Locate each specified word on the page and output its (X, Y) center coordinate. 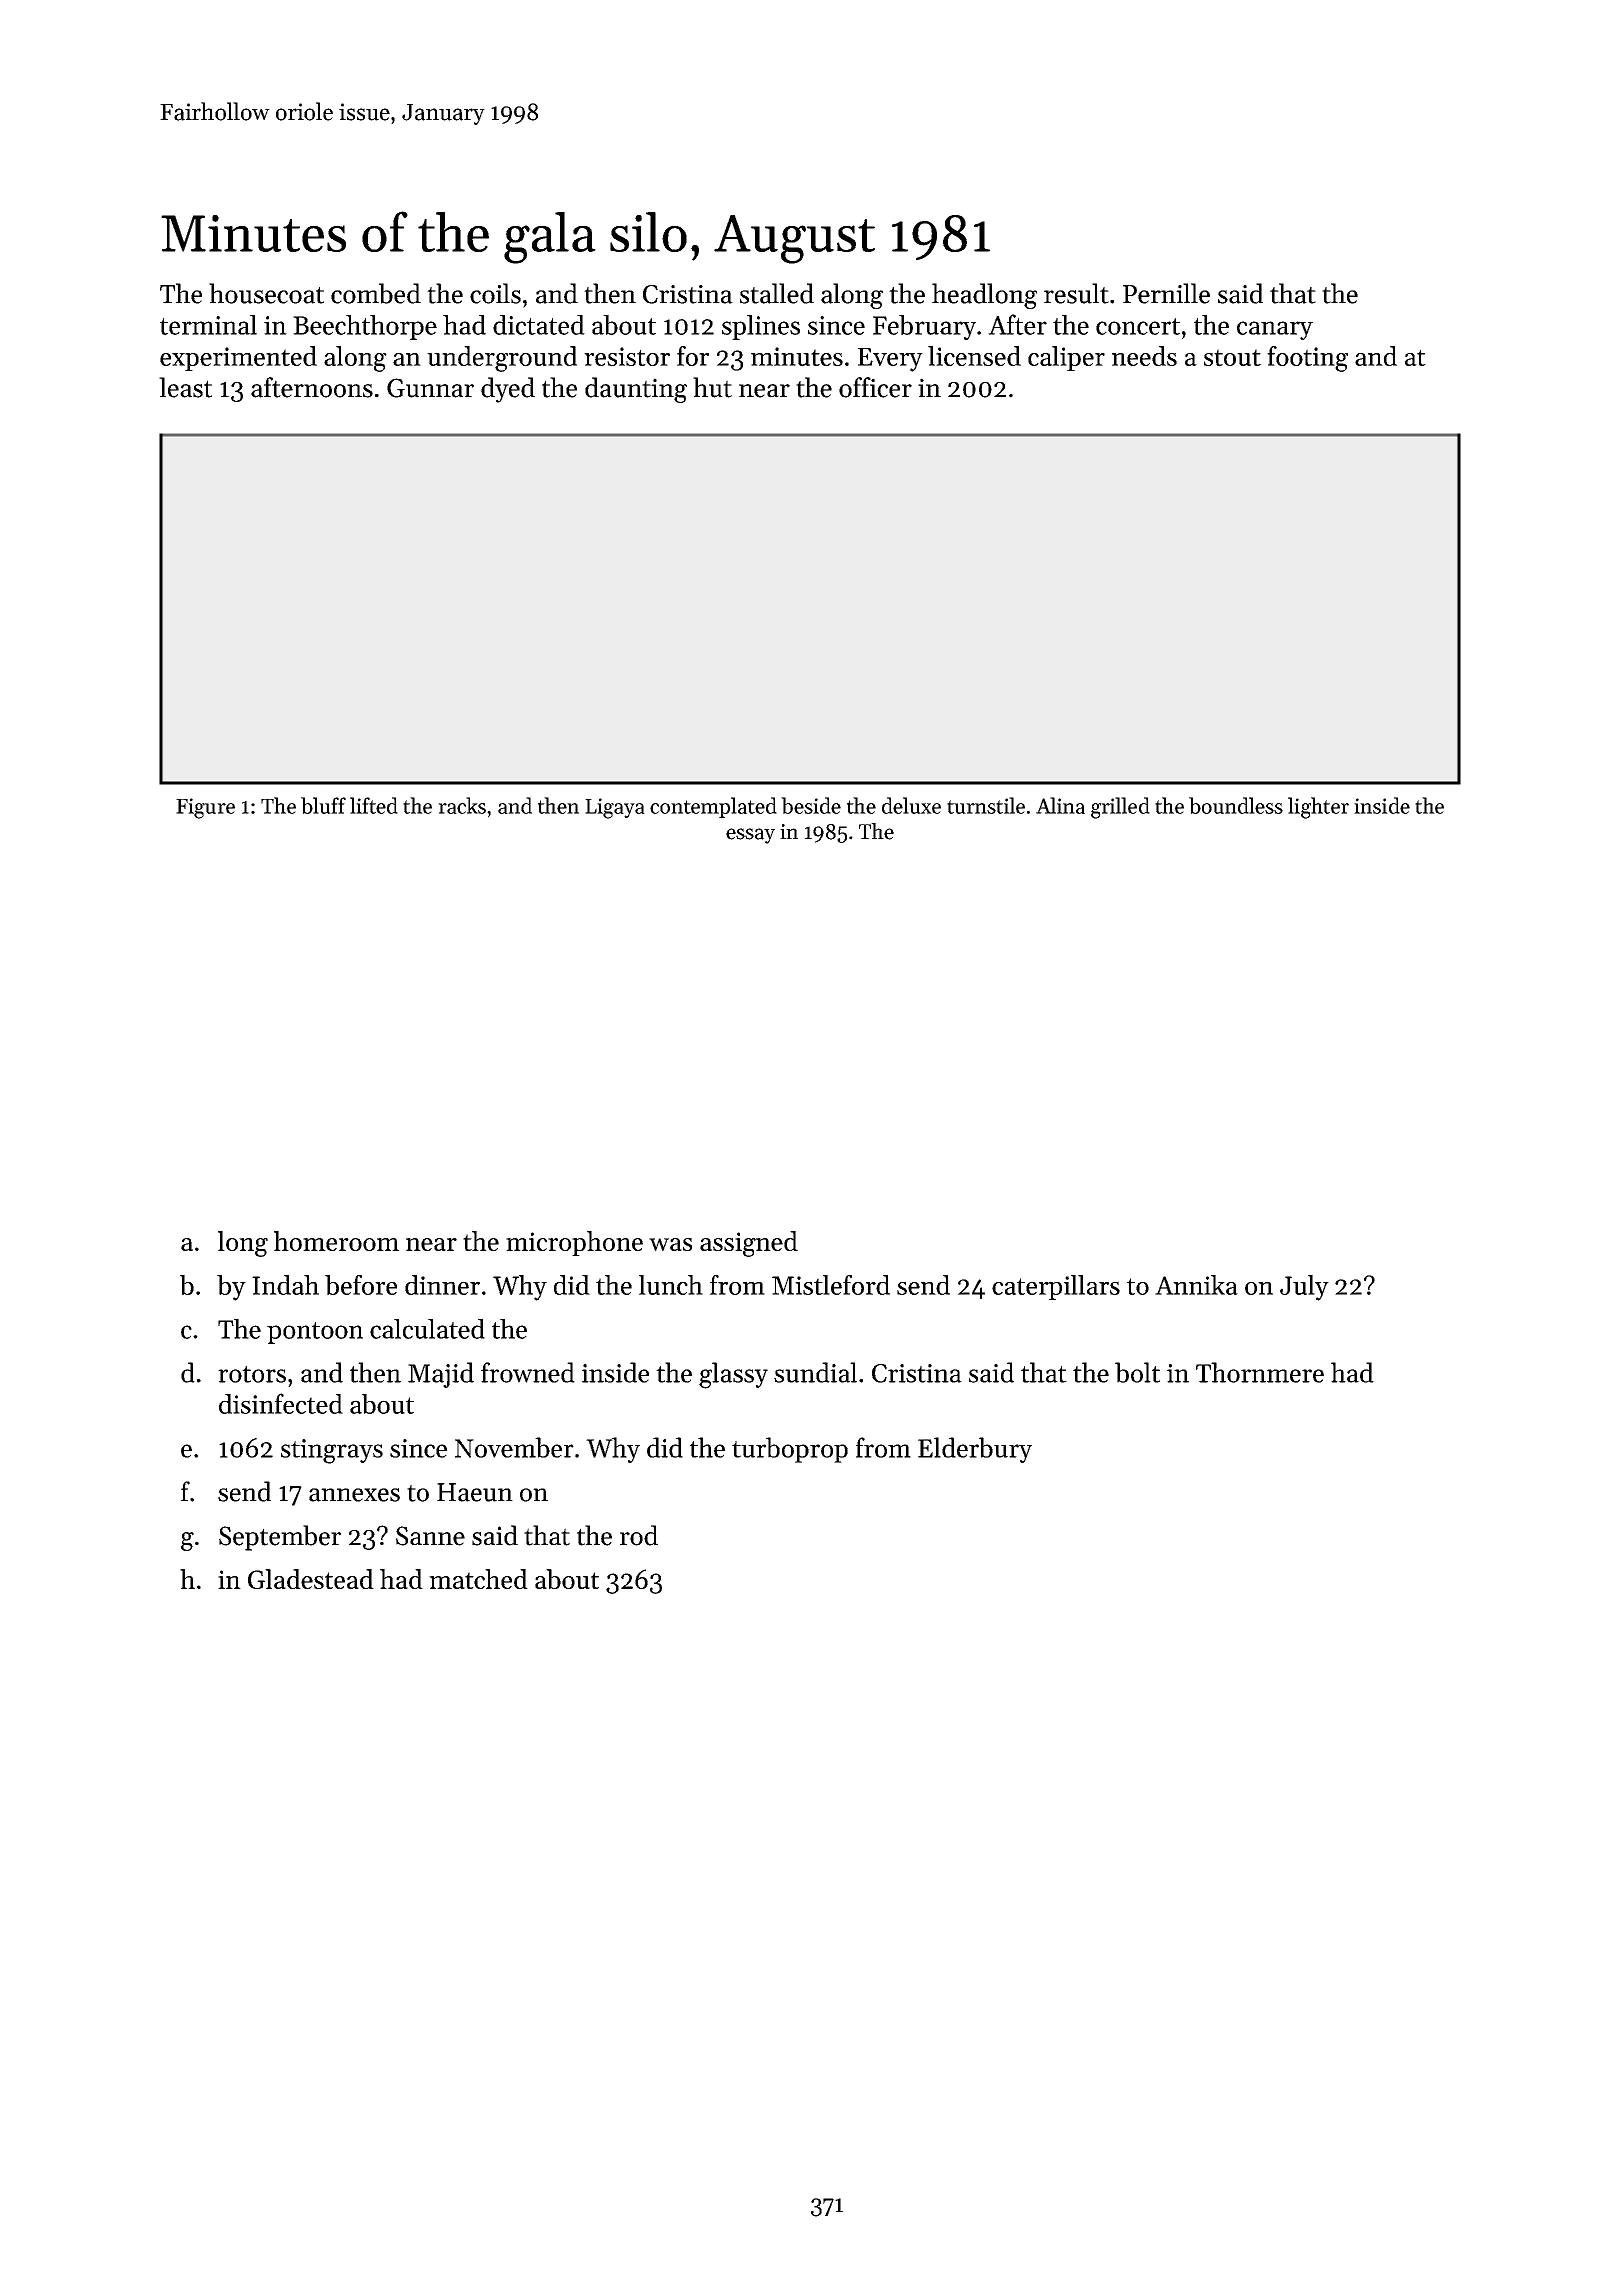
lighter (1318, 808)
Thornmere (1260, 1372)
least (185, 387)
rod (639, 1535)
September (280, 1538)
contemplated (713, 807)
